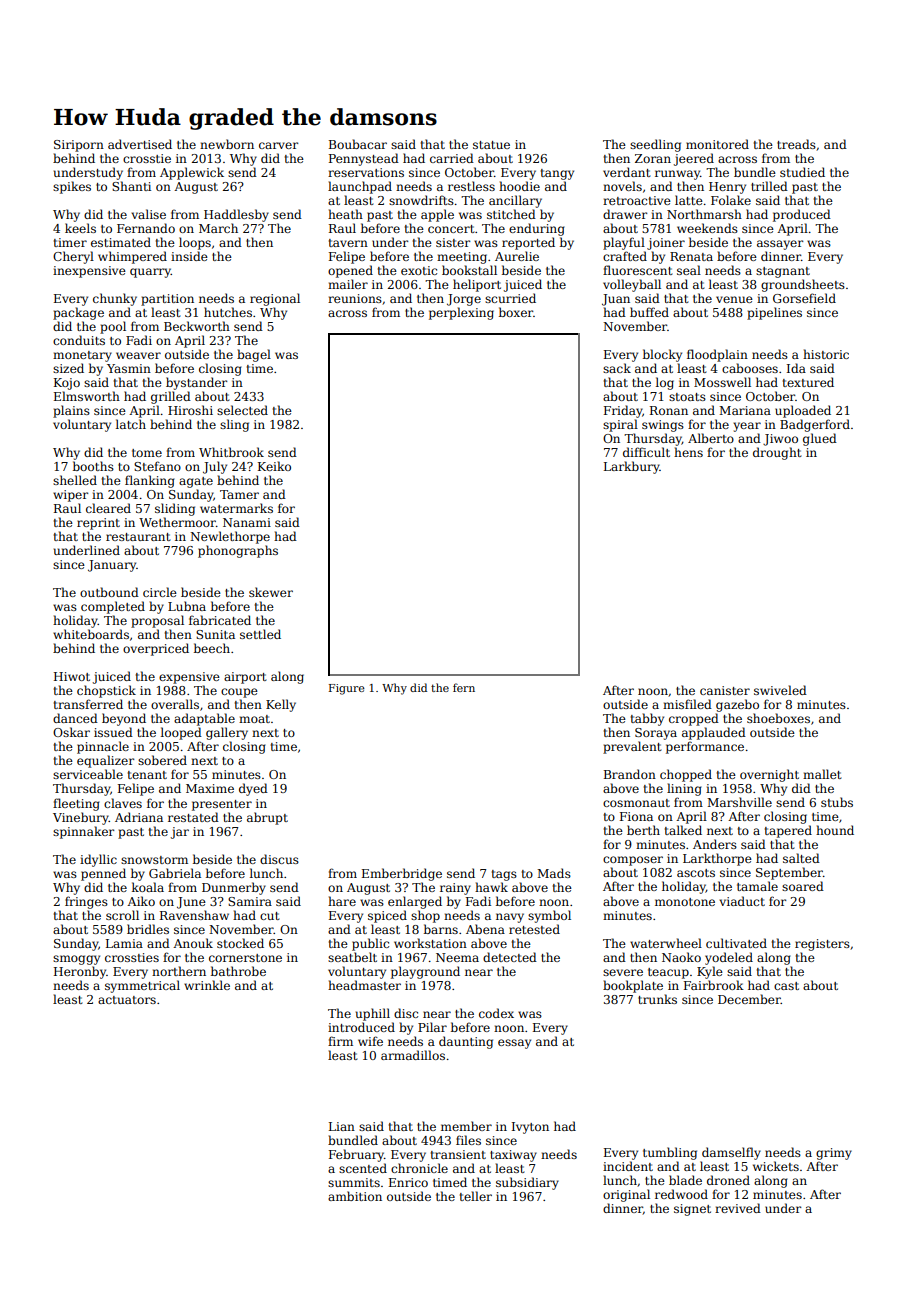  Describe the element at coordinates (83, 832) in the screenshot. I see `spinnaker` at that location.
